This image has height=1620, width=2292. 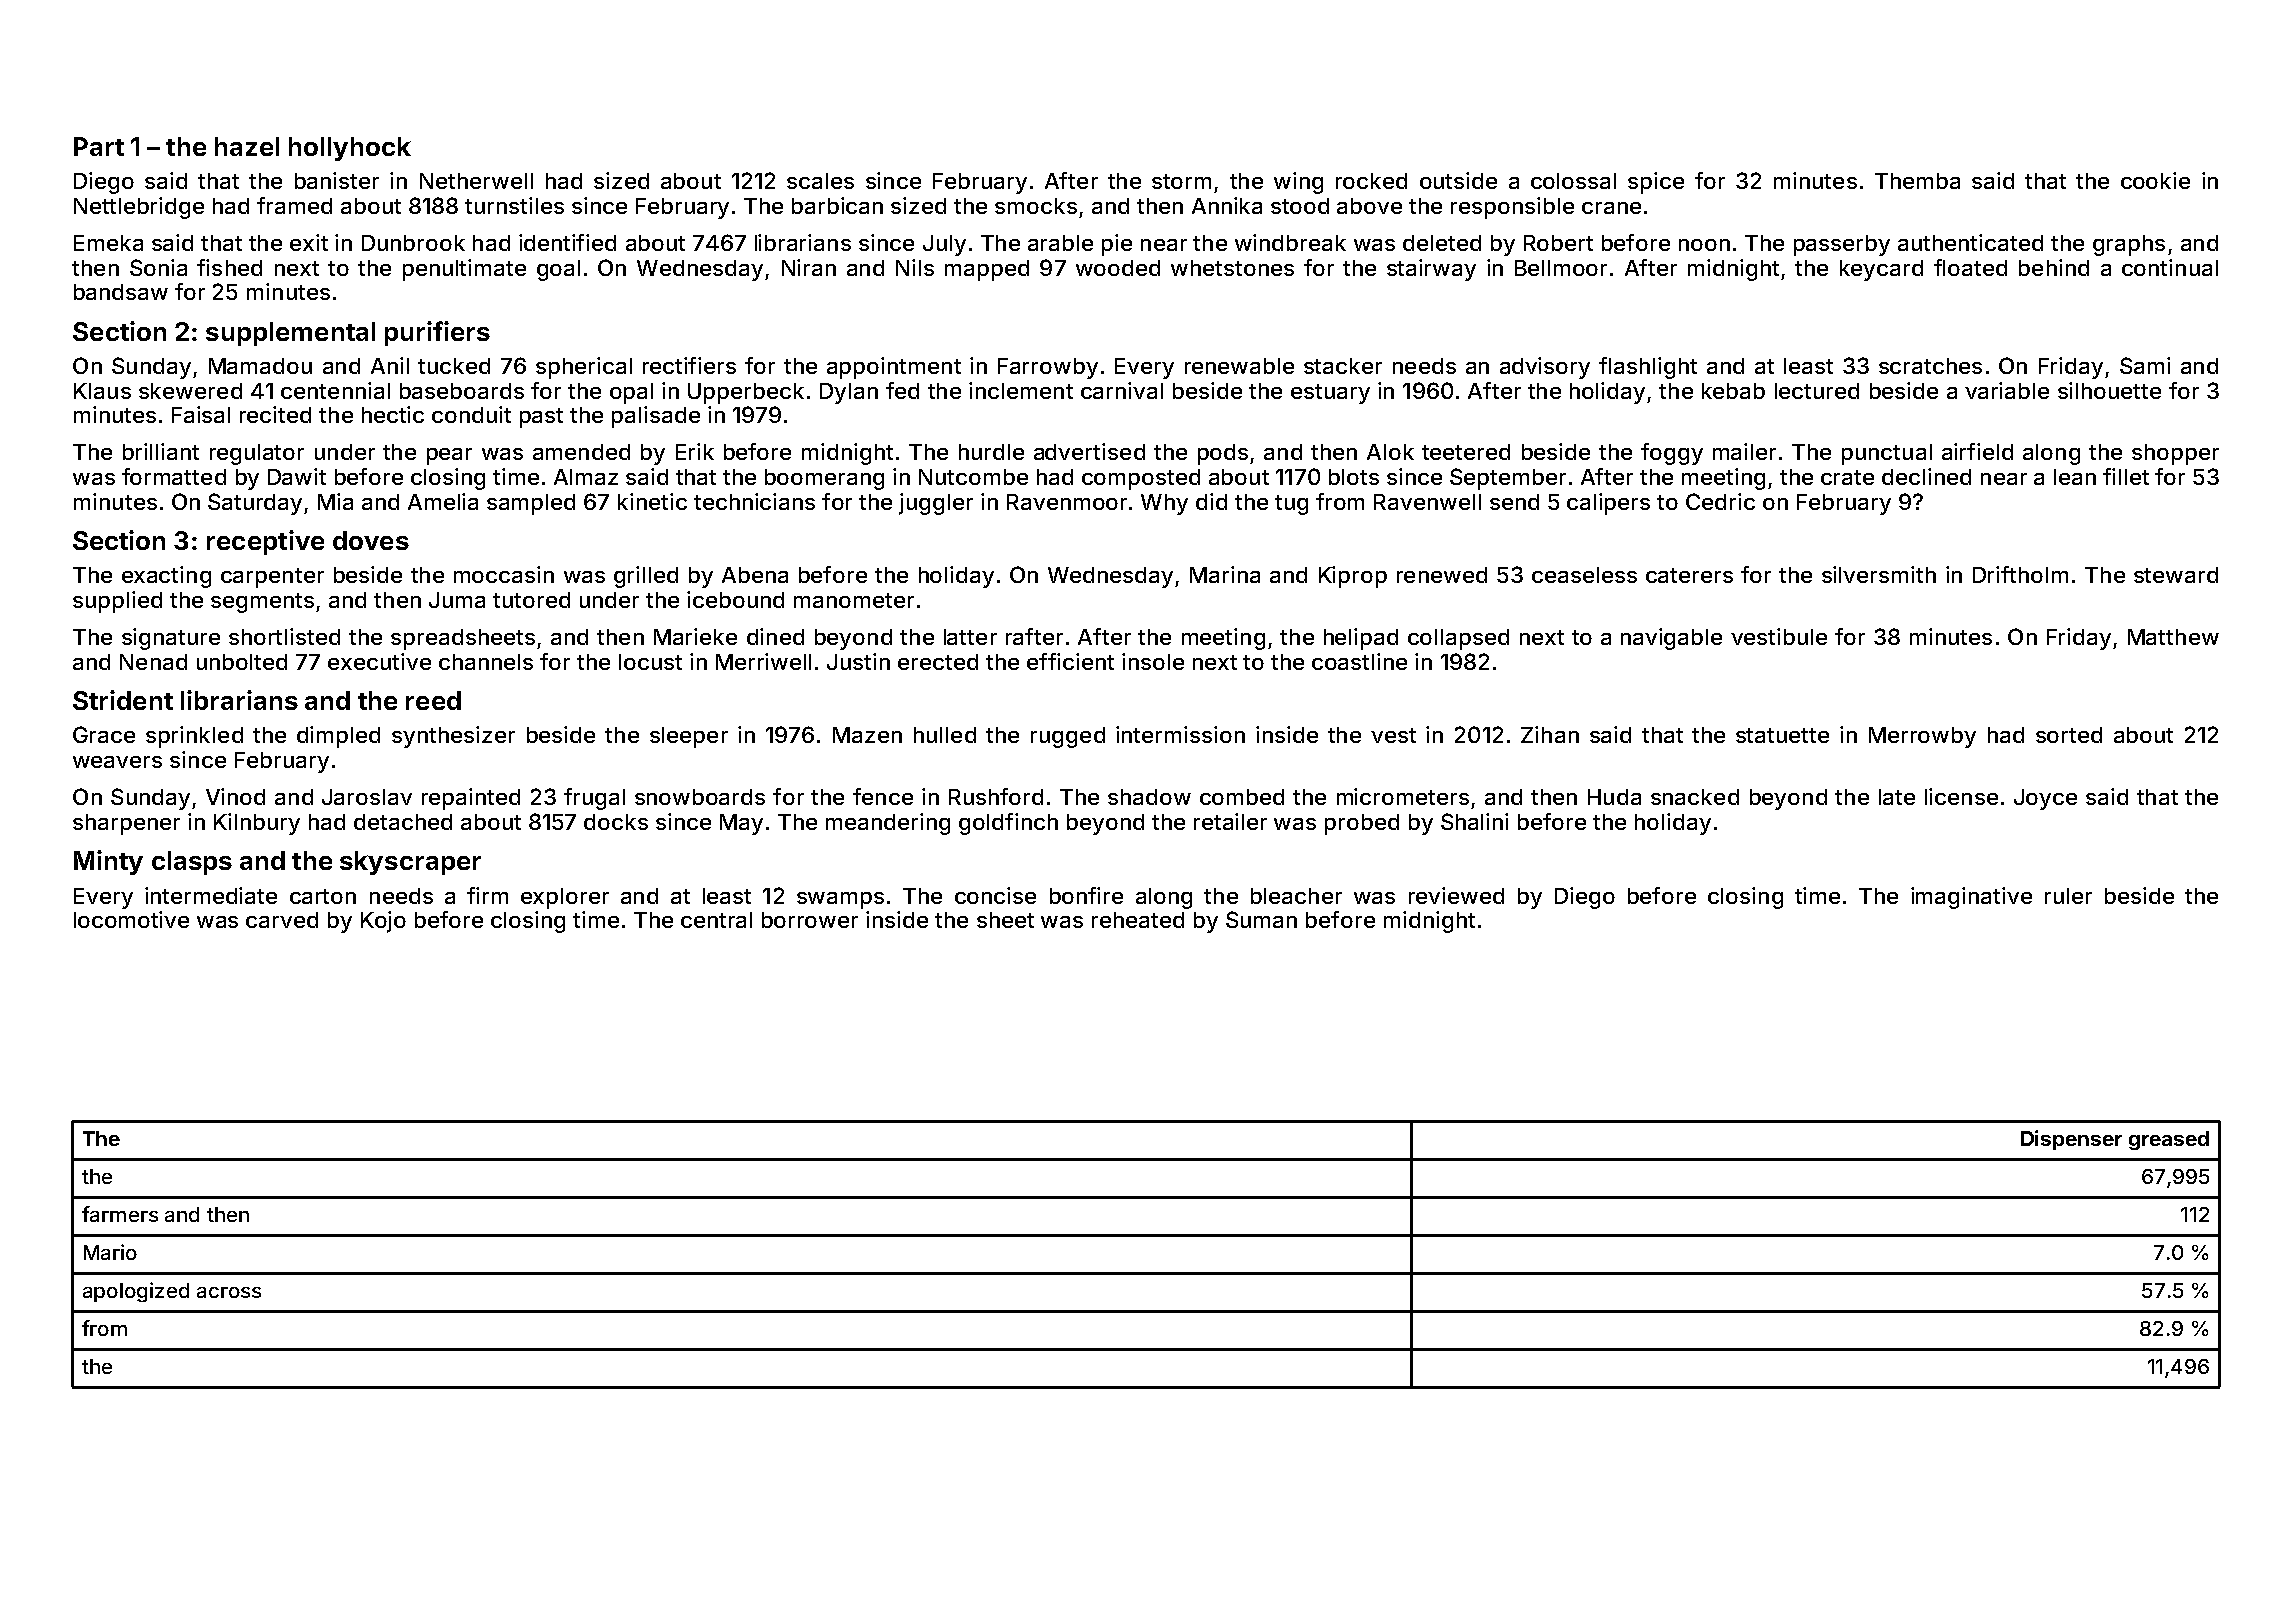 What do you see at coordinates (1842, 245) in the image?
I see `passerby` at bounding box center [1842, 245].
